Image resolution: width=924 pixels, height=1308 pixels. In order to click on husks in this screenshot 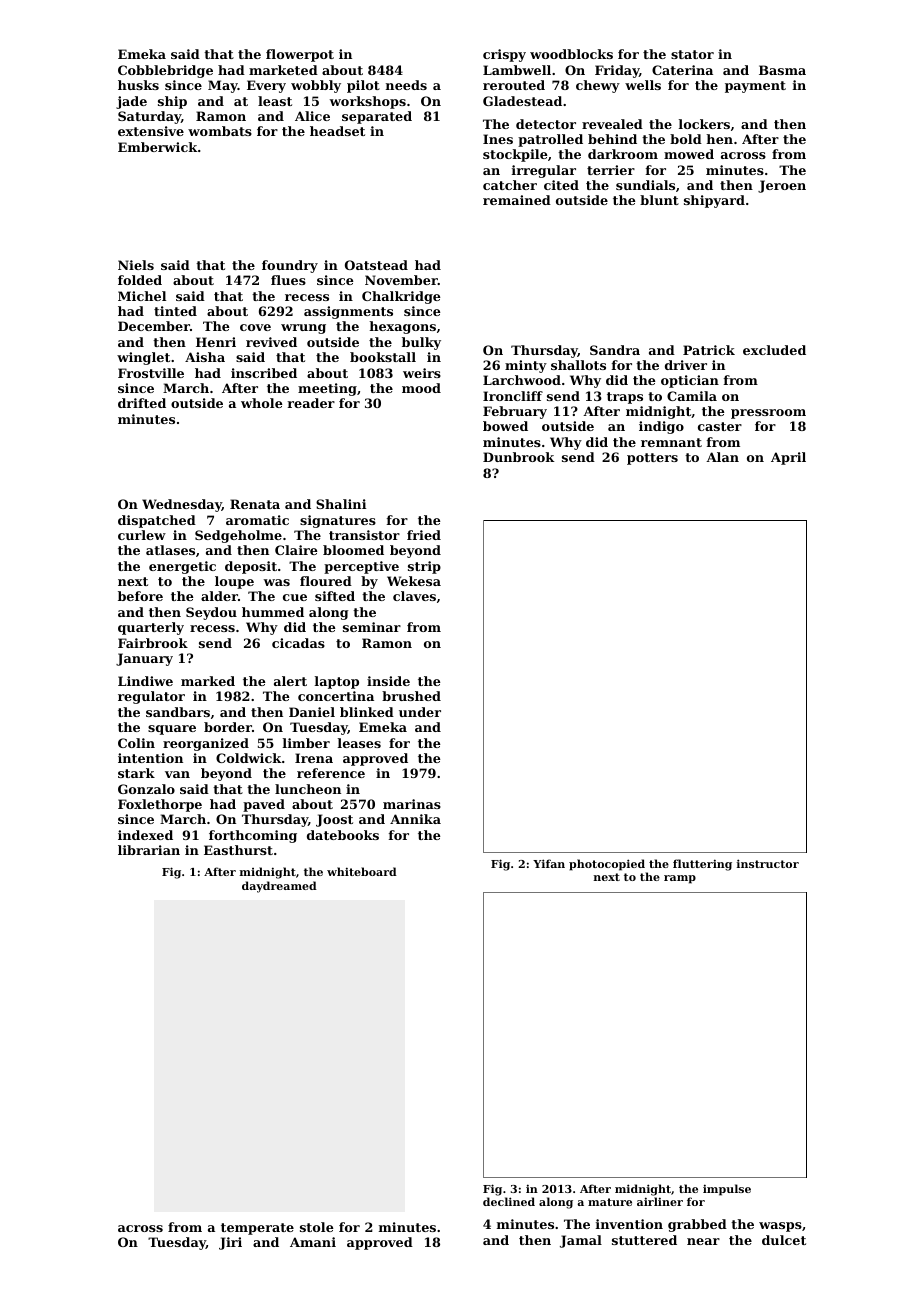, I will do `click(138, 85)`.
